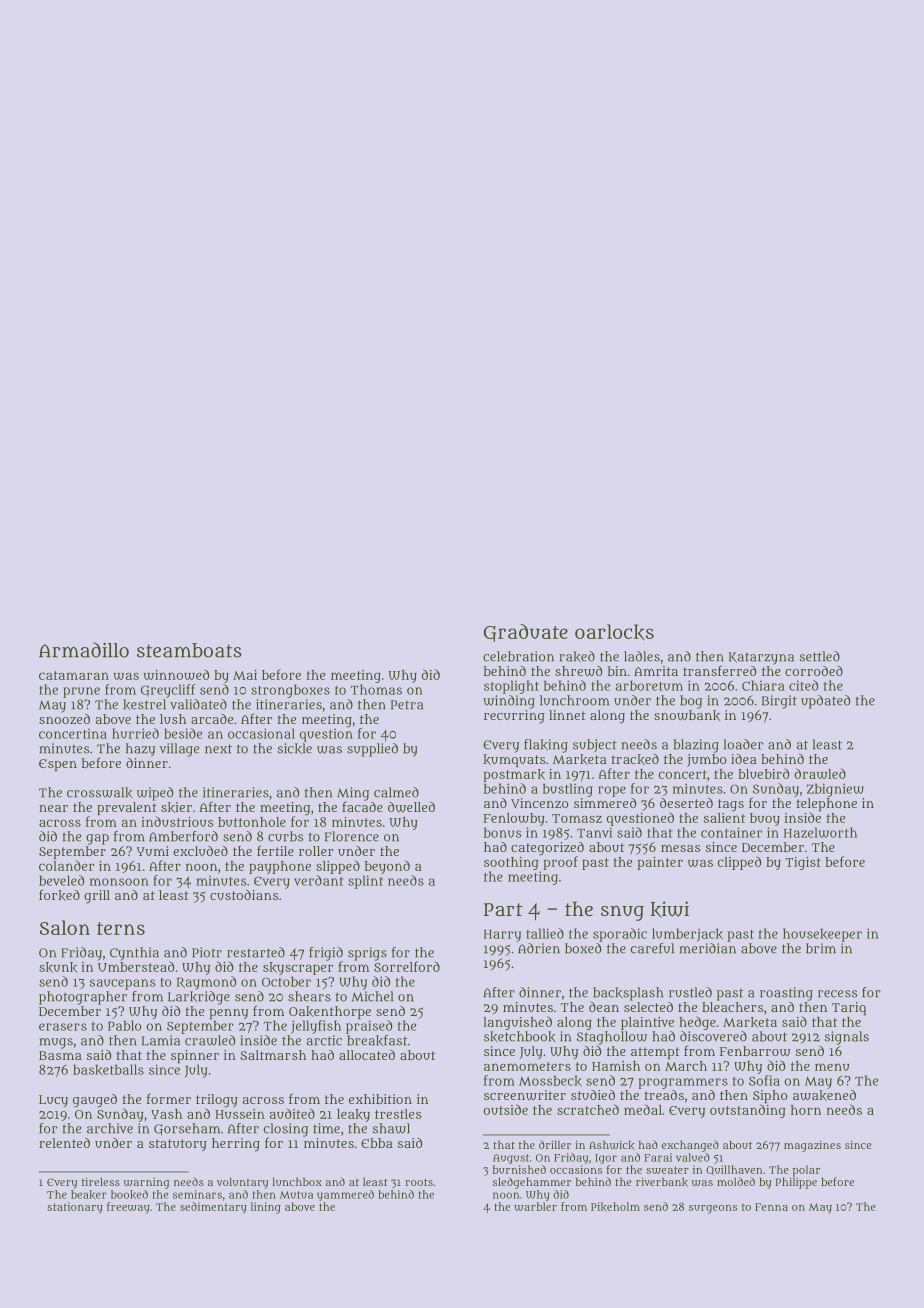  Describe the element at coordinates (583, 948) in the screenshot. I see `boxed` at that location.
